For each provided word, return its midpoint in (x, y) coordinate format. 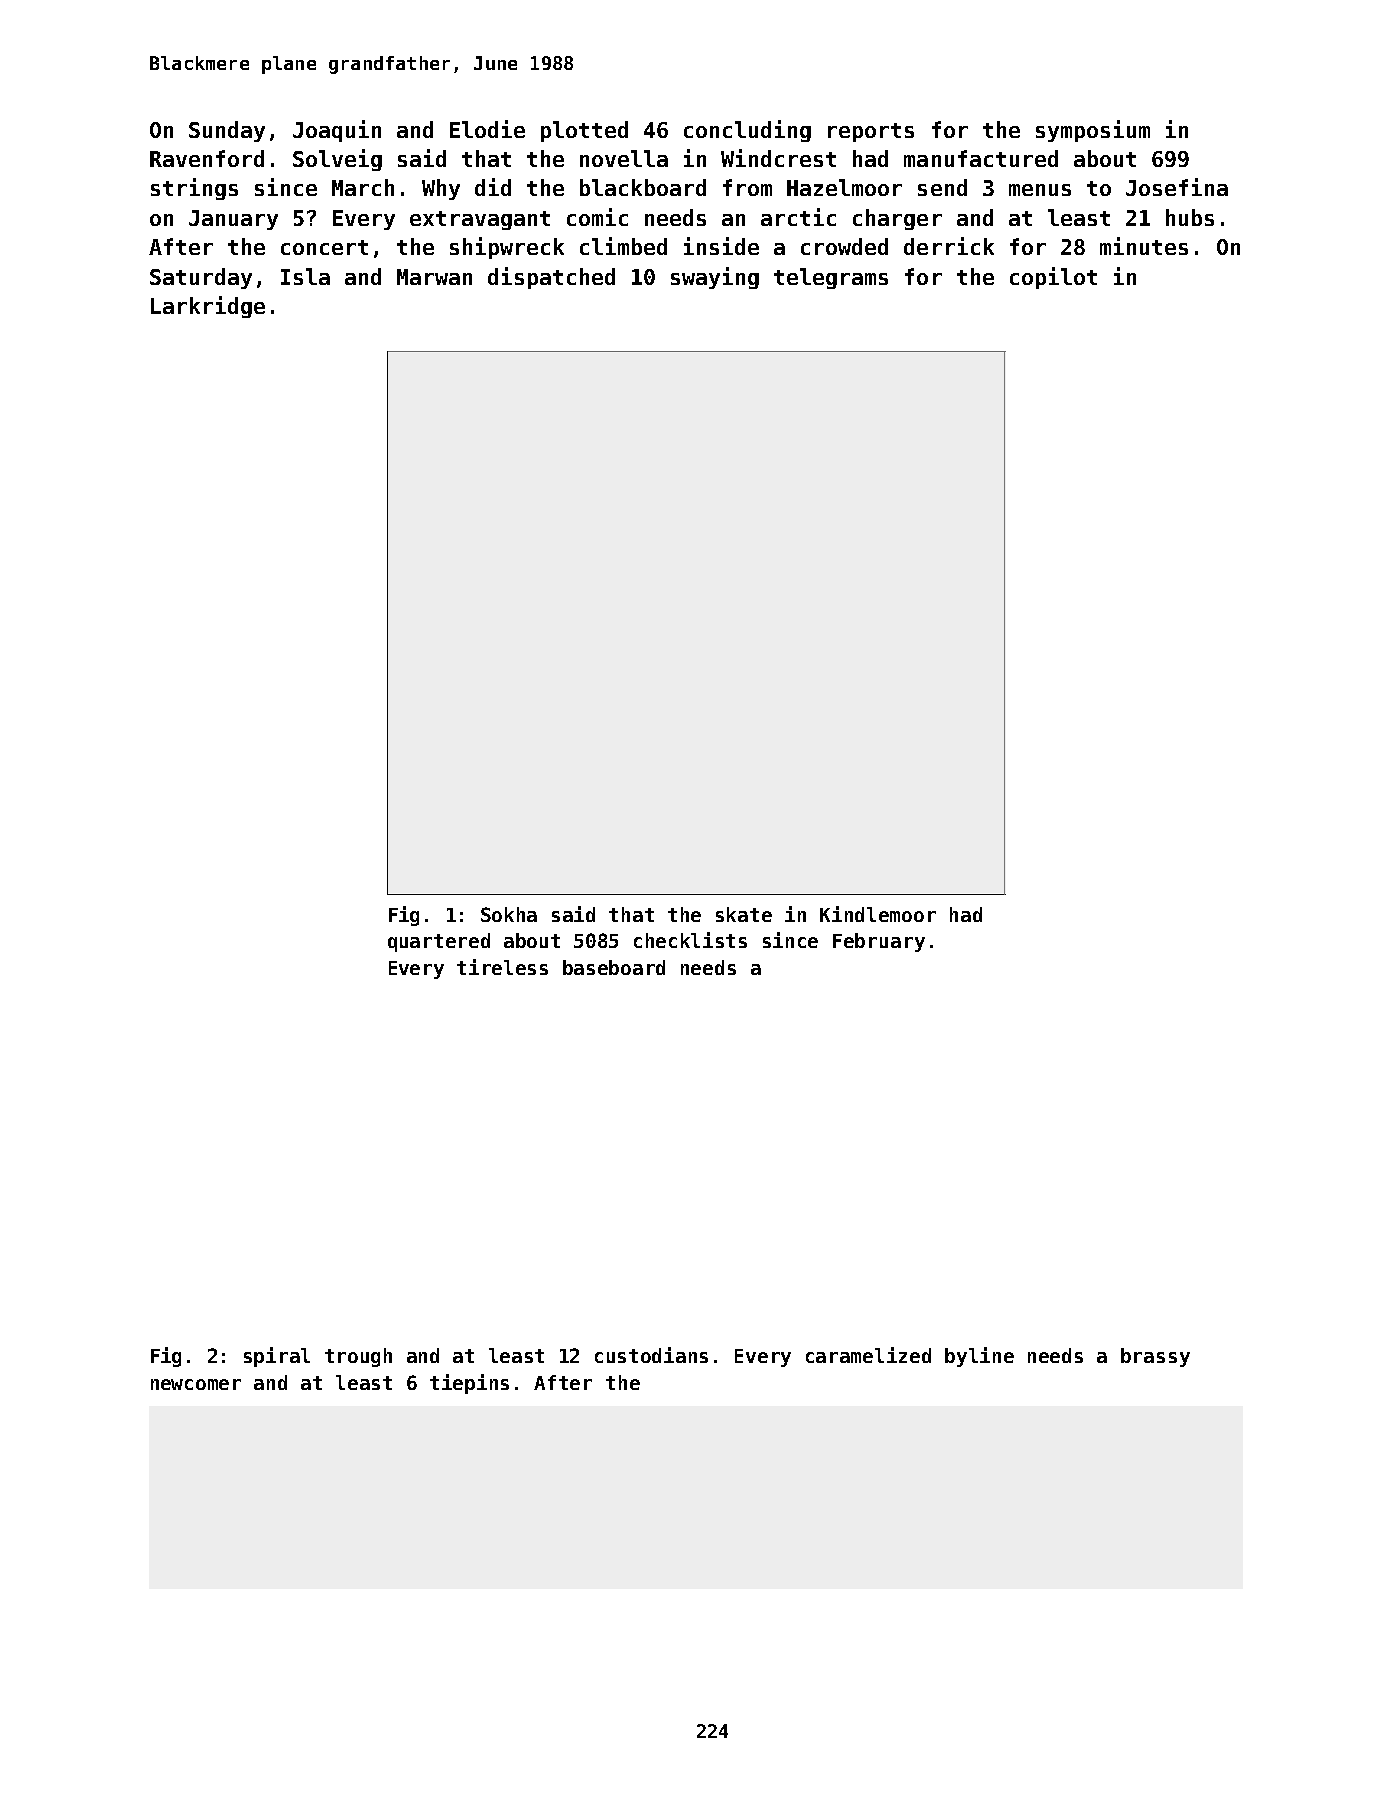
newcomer (196, 1384)
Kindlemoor (878, 914)
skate (744, 914)
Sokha (509, 914)
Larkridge (208, 307)
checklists (690, 940)
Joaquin (337, 131)
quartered (439, 942)
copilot (1053, 278)
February (879, 942)
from (747, 187)
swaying (715, 278)
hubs (1190, 217)
